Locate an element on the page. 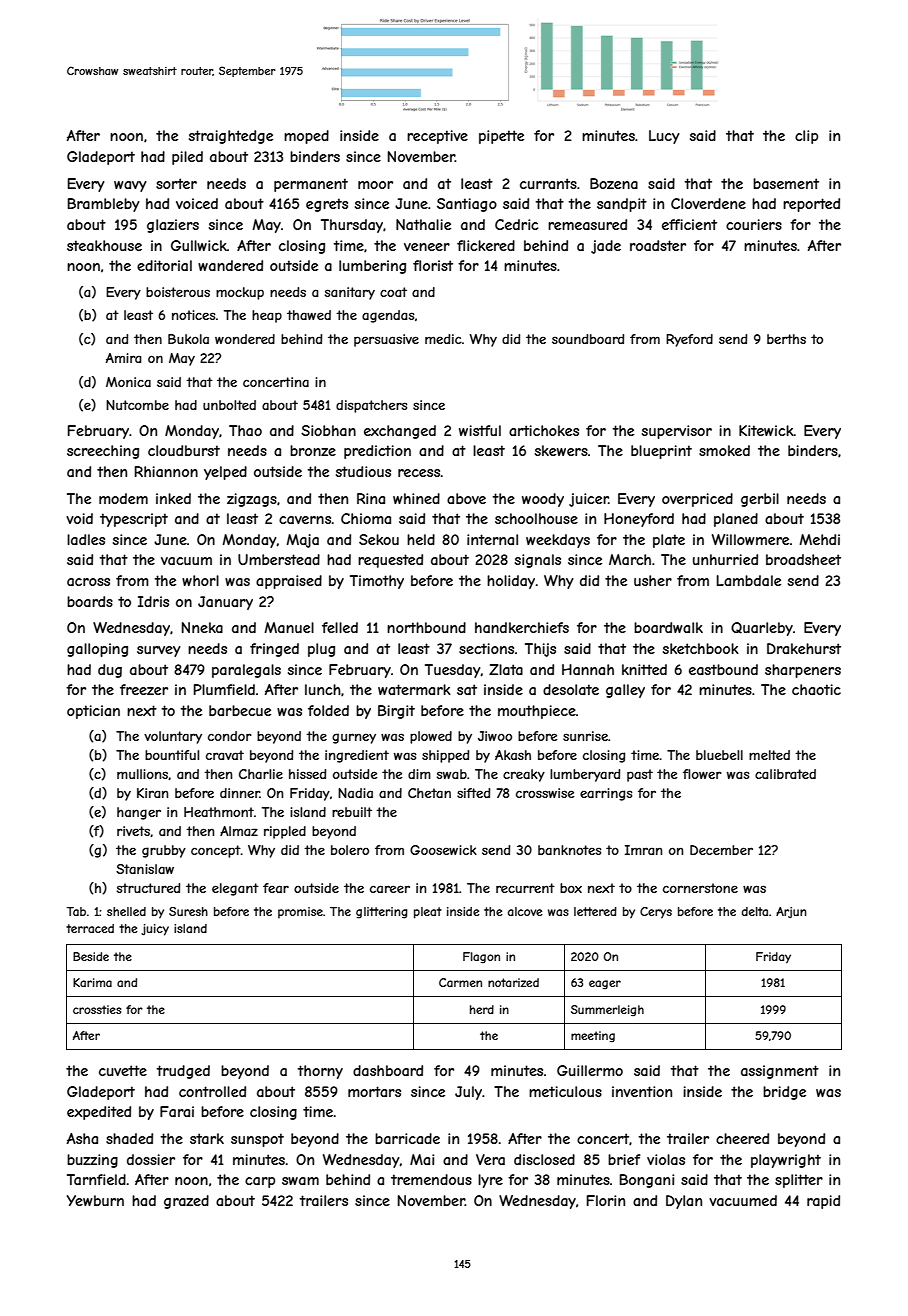 This page has width=908, height=1316. dispatchers is located at coordinates (371, 406).
